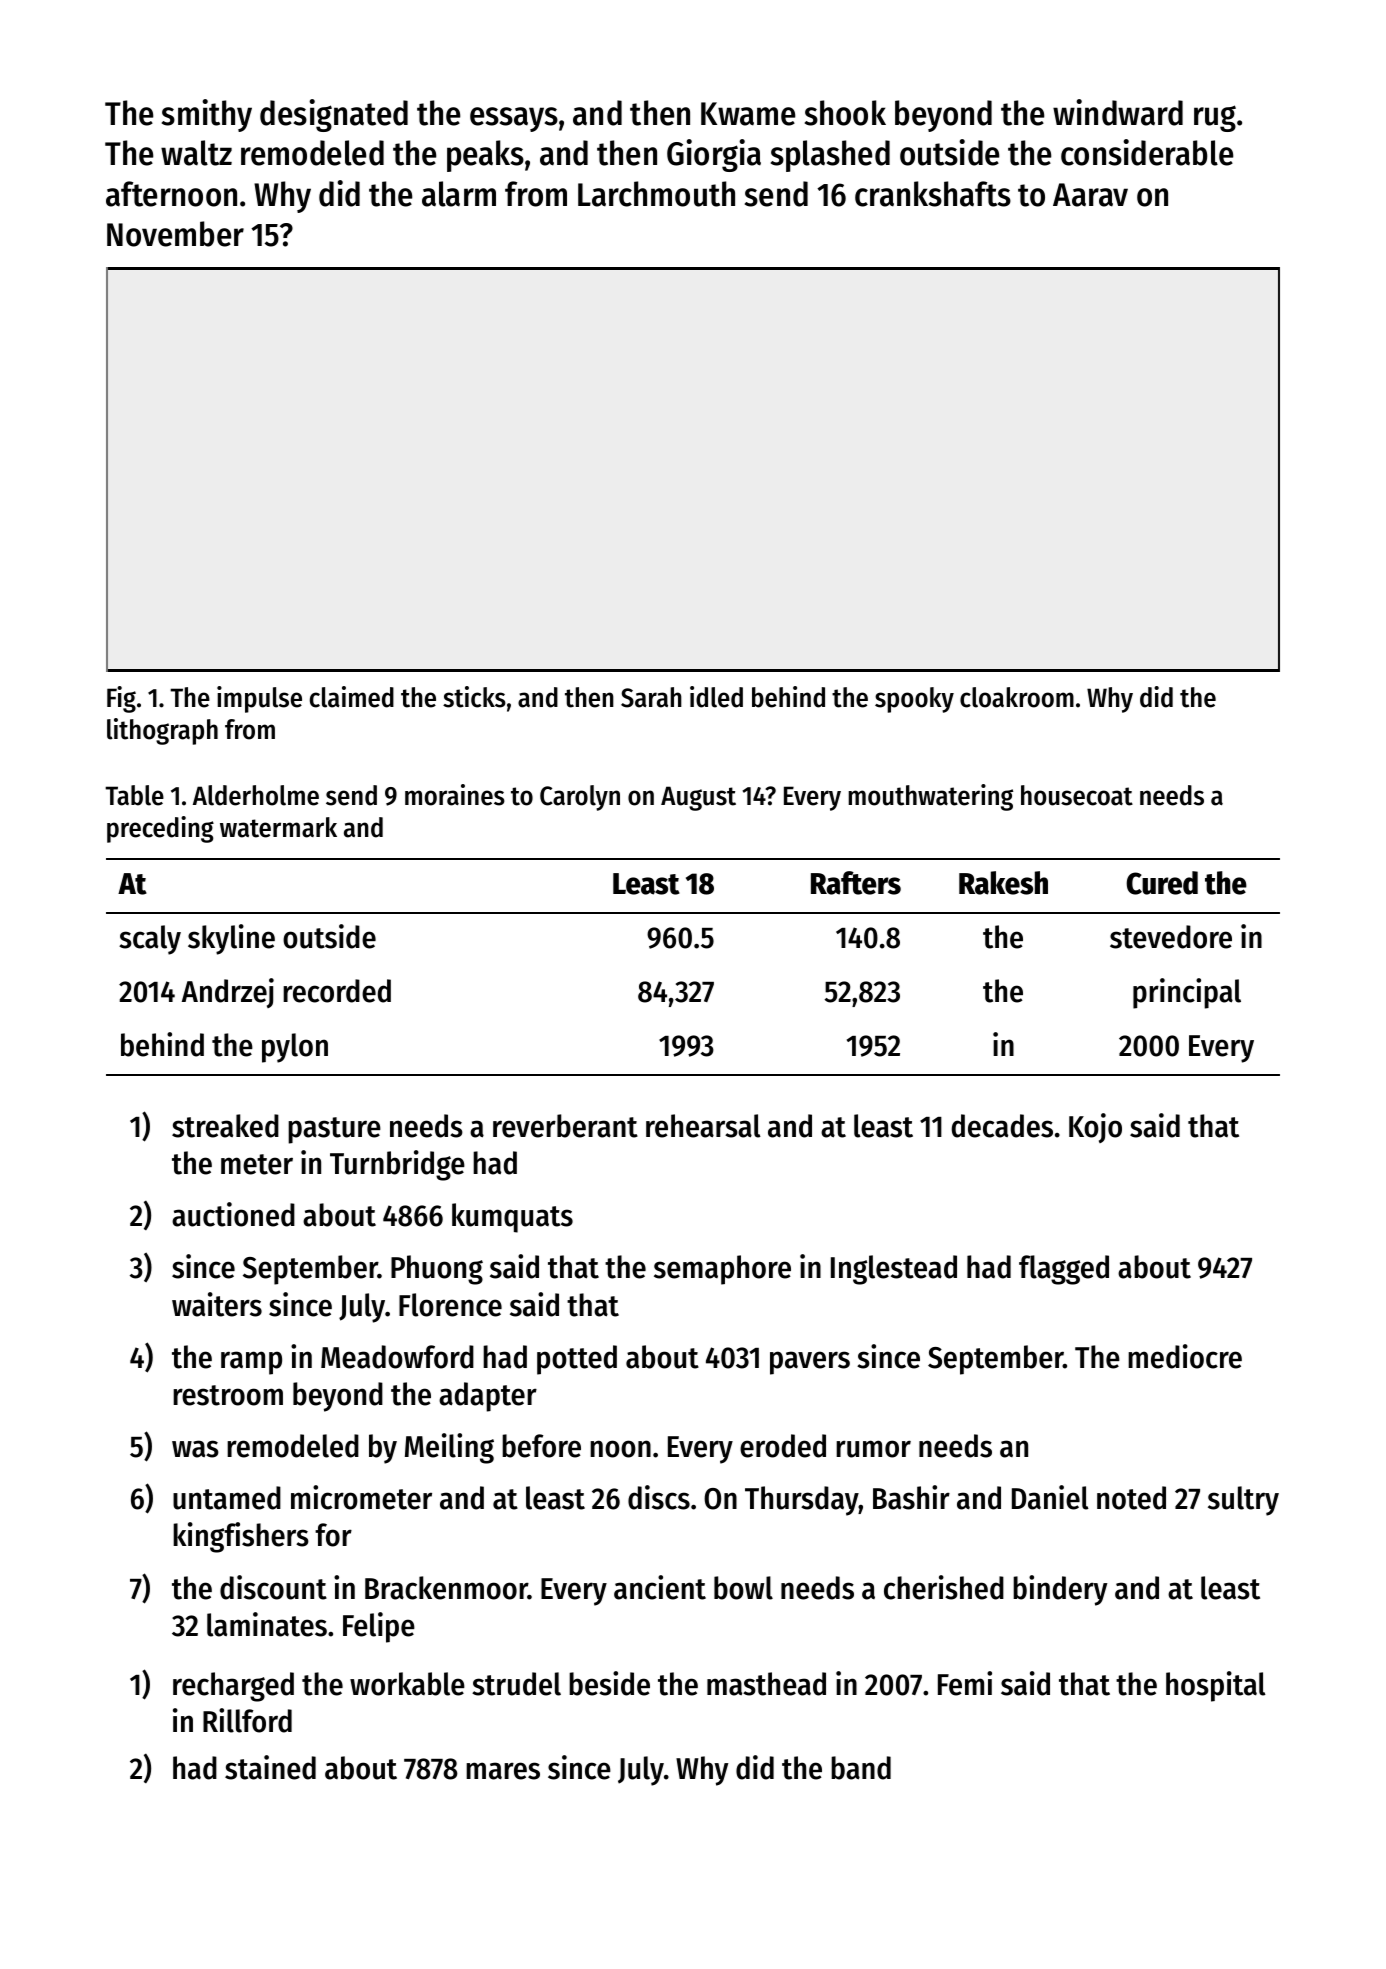 This image has width=1386, height=1969. Describe the element at coordinates (1090, 195) in the image. I see `Aarav` at that location.
